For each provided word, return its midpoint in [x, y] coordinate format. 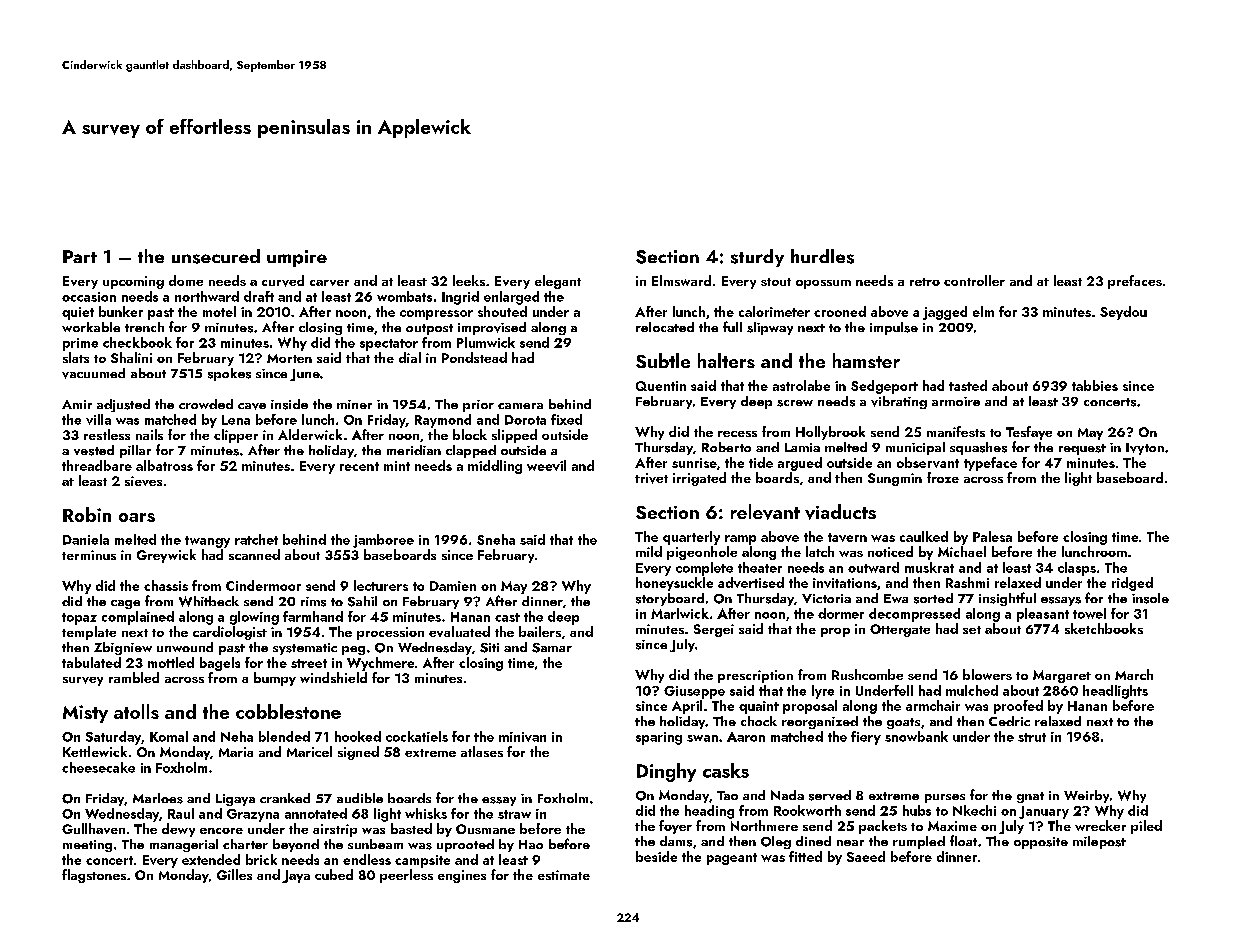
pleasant [1043, 615]
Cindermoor [263, 585]
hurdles [822, 256]
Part [80, 256]
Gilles [234, 874]
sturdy [757, 258]
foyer [675, 827]
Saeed [866, 856]
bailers [540, 631]
